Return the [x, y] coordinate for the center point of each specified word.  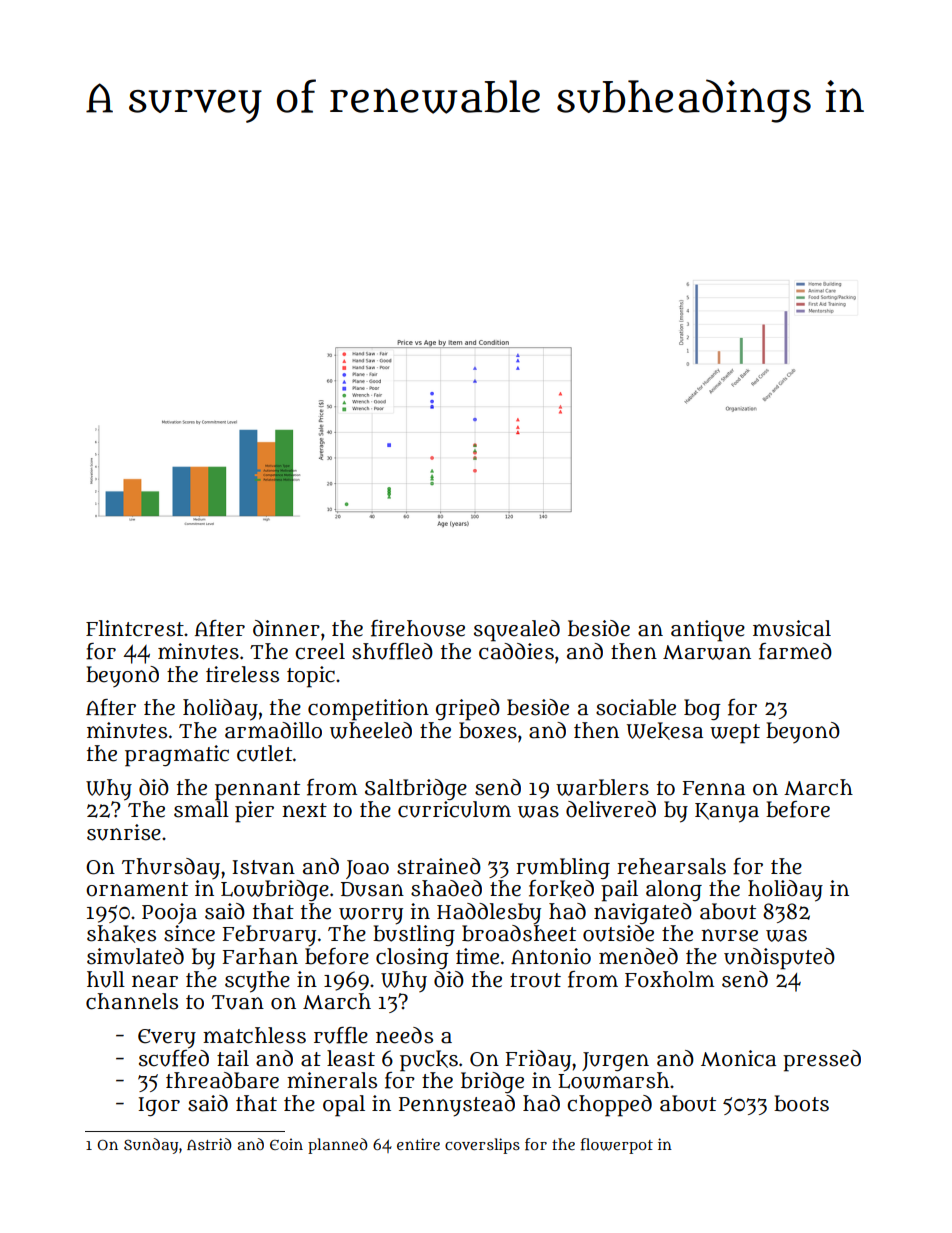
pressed [822, 1061]
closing [412, 958]
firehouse [418, 628]
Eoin [286, 1144]
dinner [286, 628]
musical [792, 628]
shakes [121, 934]
